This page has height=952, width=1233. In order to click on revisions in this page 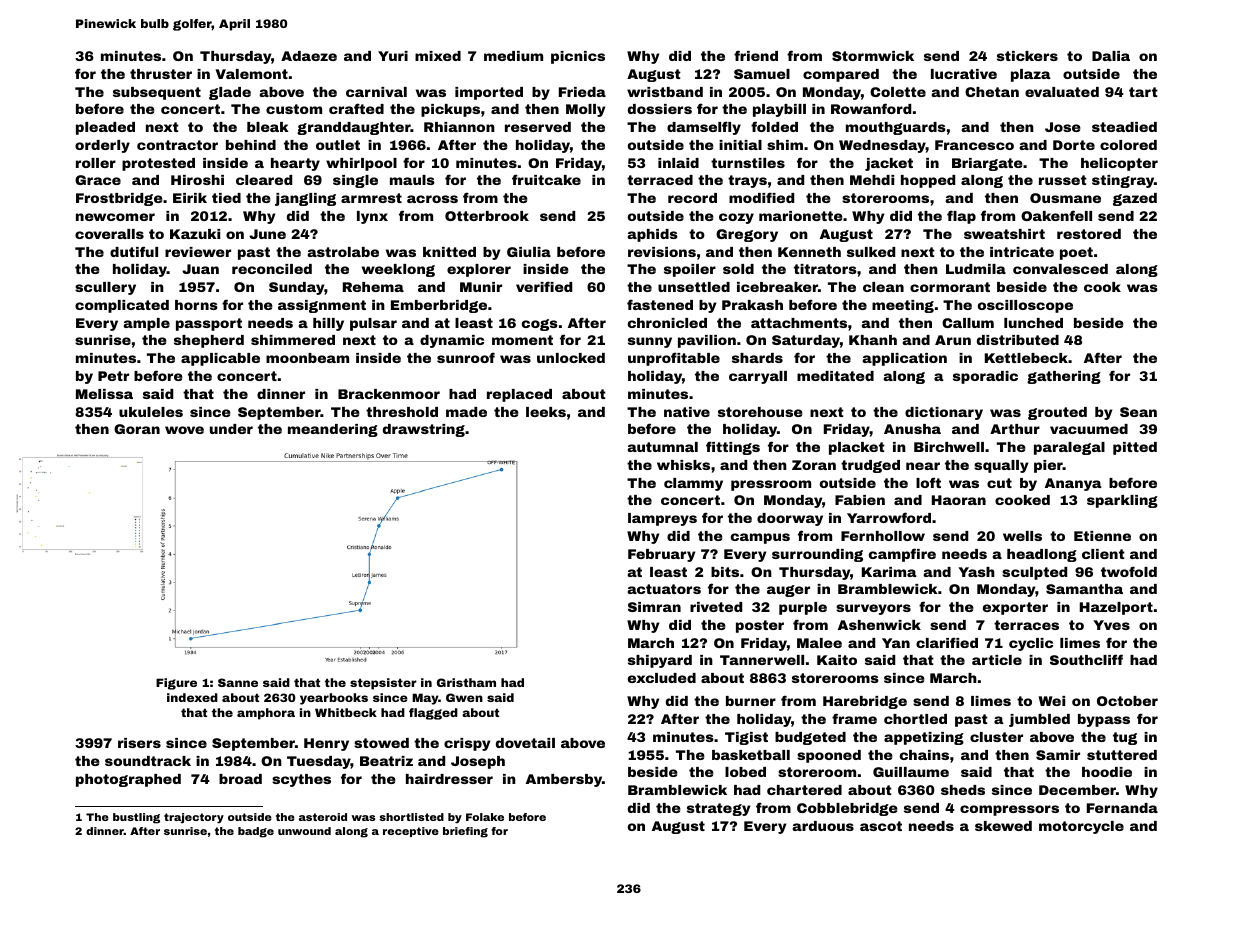, I will do `click(662, 252)`.
